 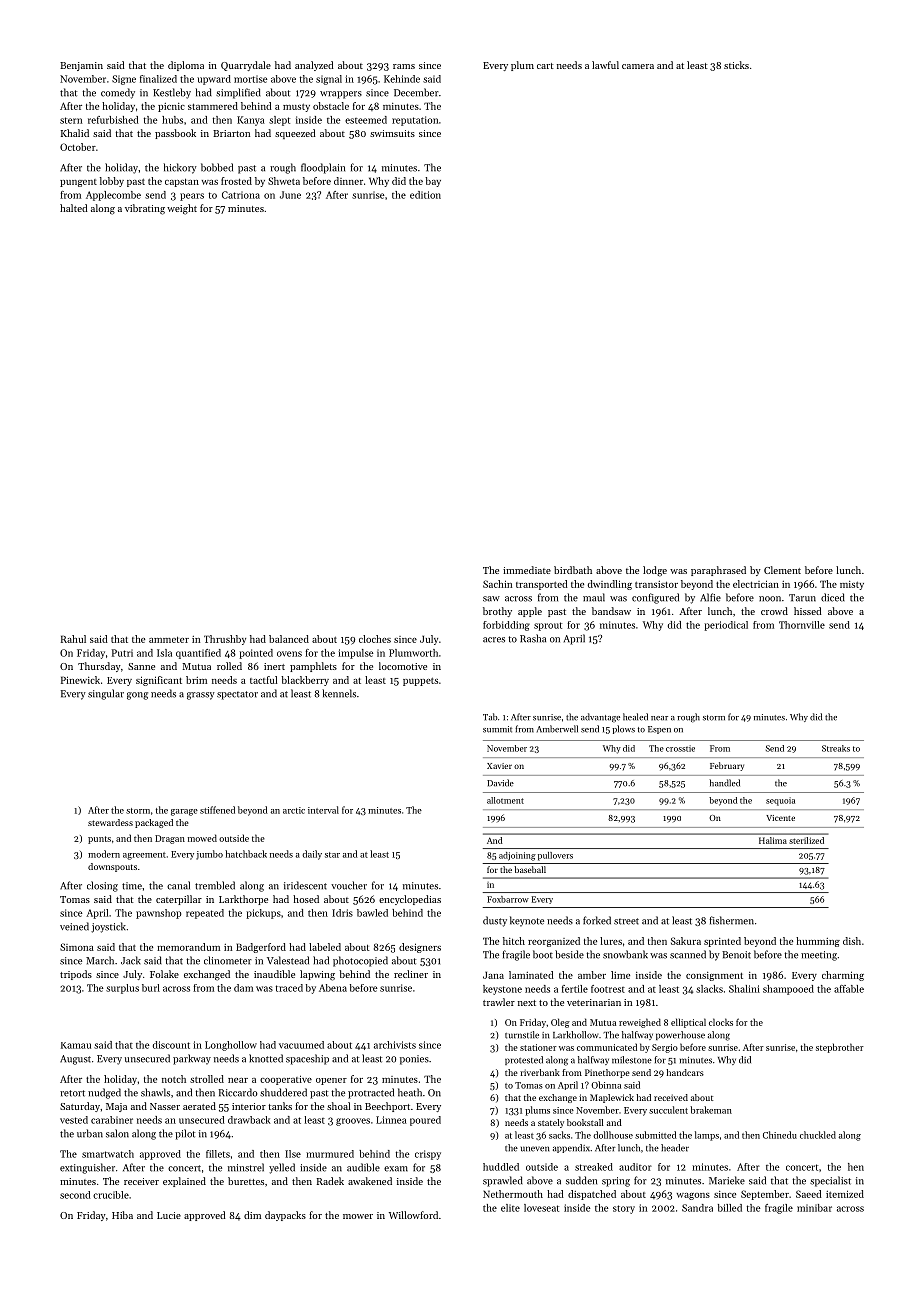 What do you see at coordinates (724, 783) in the page?
I see `handled` at bounding box center [724, 783].
